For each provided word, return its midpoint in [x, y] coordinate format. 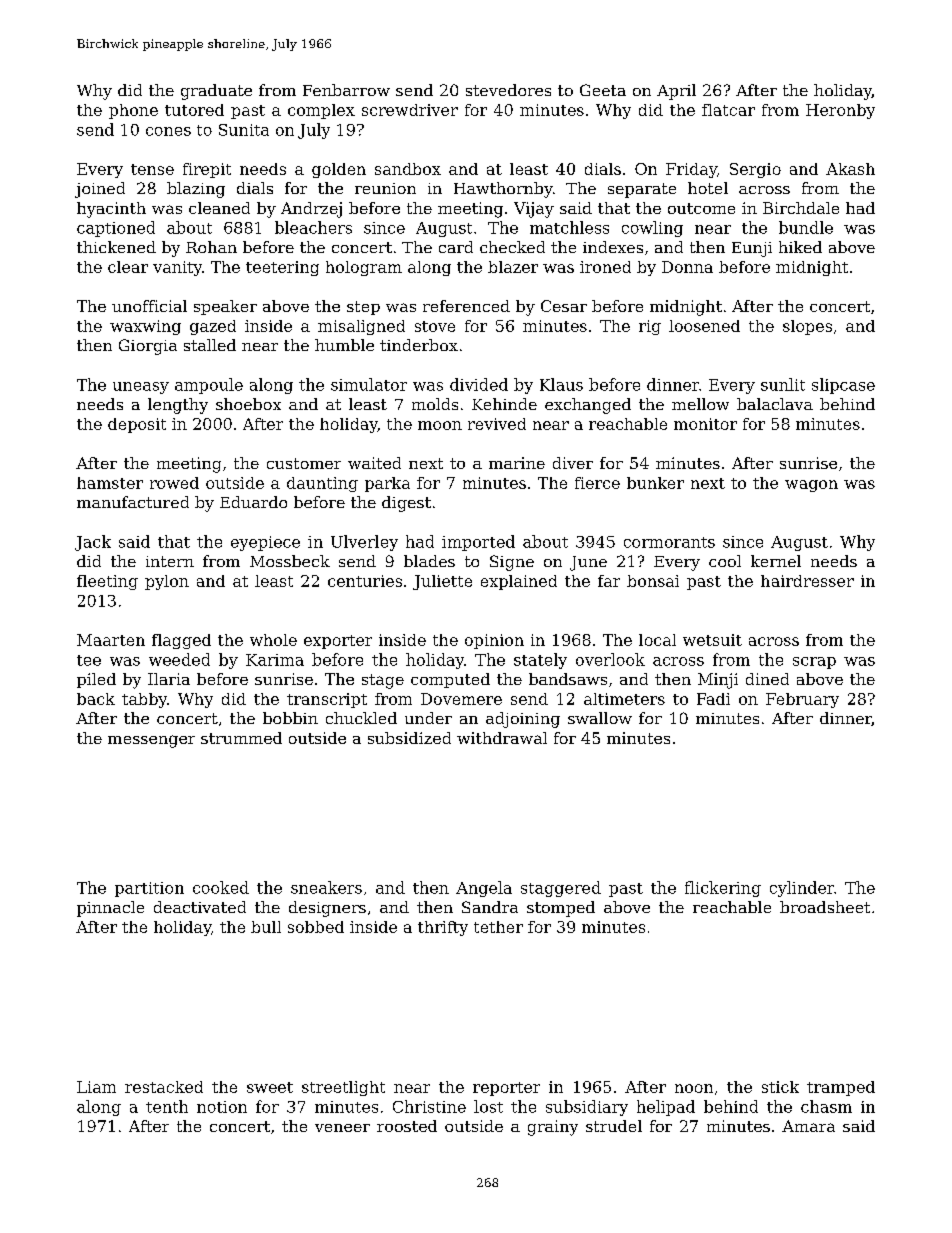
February [802, 700]
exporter [338, 642]
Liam [96, 1087]
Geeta [603, 90]
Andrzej [311, 210]
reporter [506, 1089]
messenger [151, 741]
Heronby [840, 111]
